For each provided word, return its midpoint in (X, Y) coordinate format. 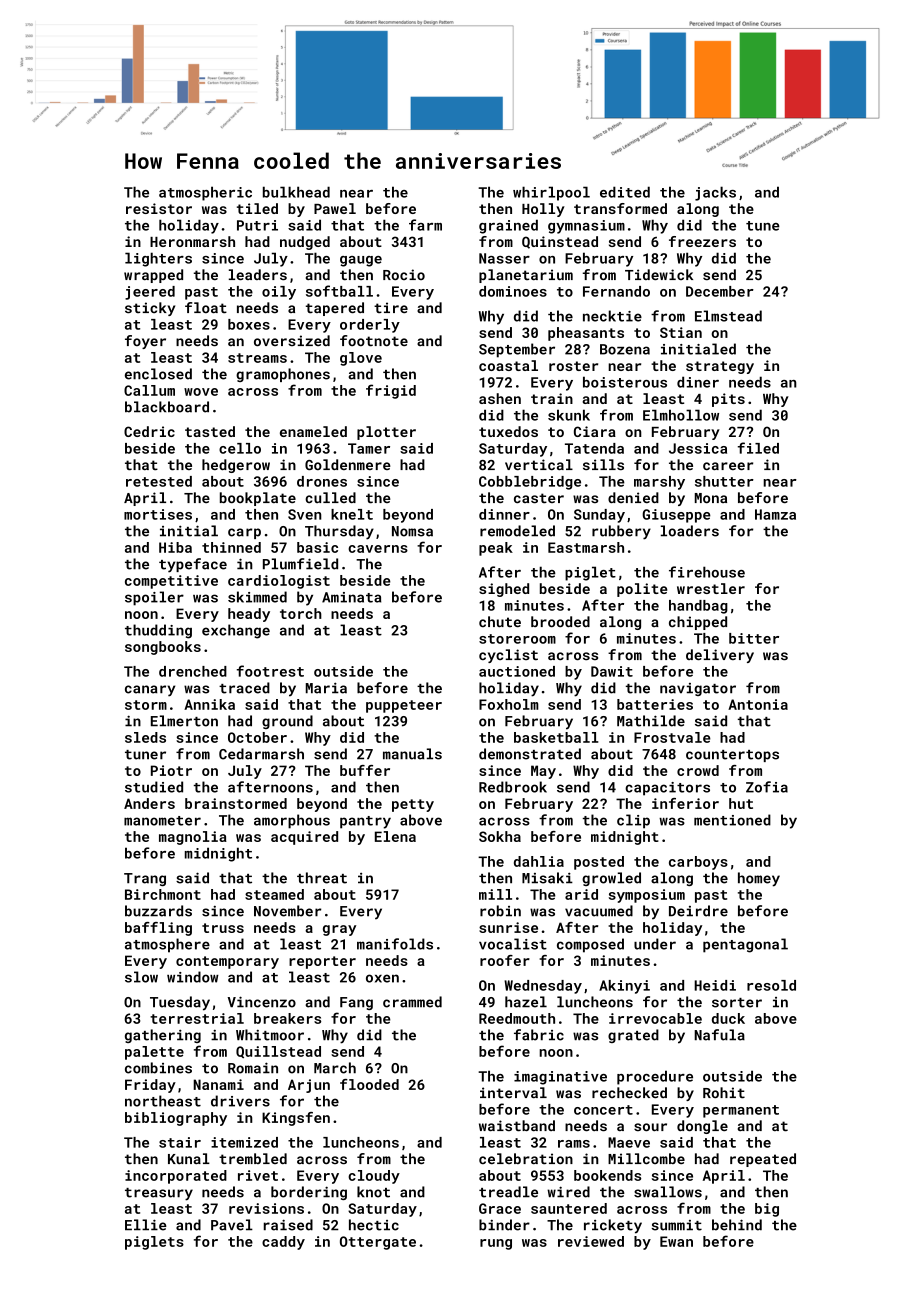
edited (625, 192)
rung (496, 1244)
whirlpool (551, 193)
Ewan (676, 1241)
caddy (283, 1243)
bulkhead (296, 192)
